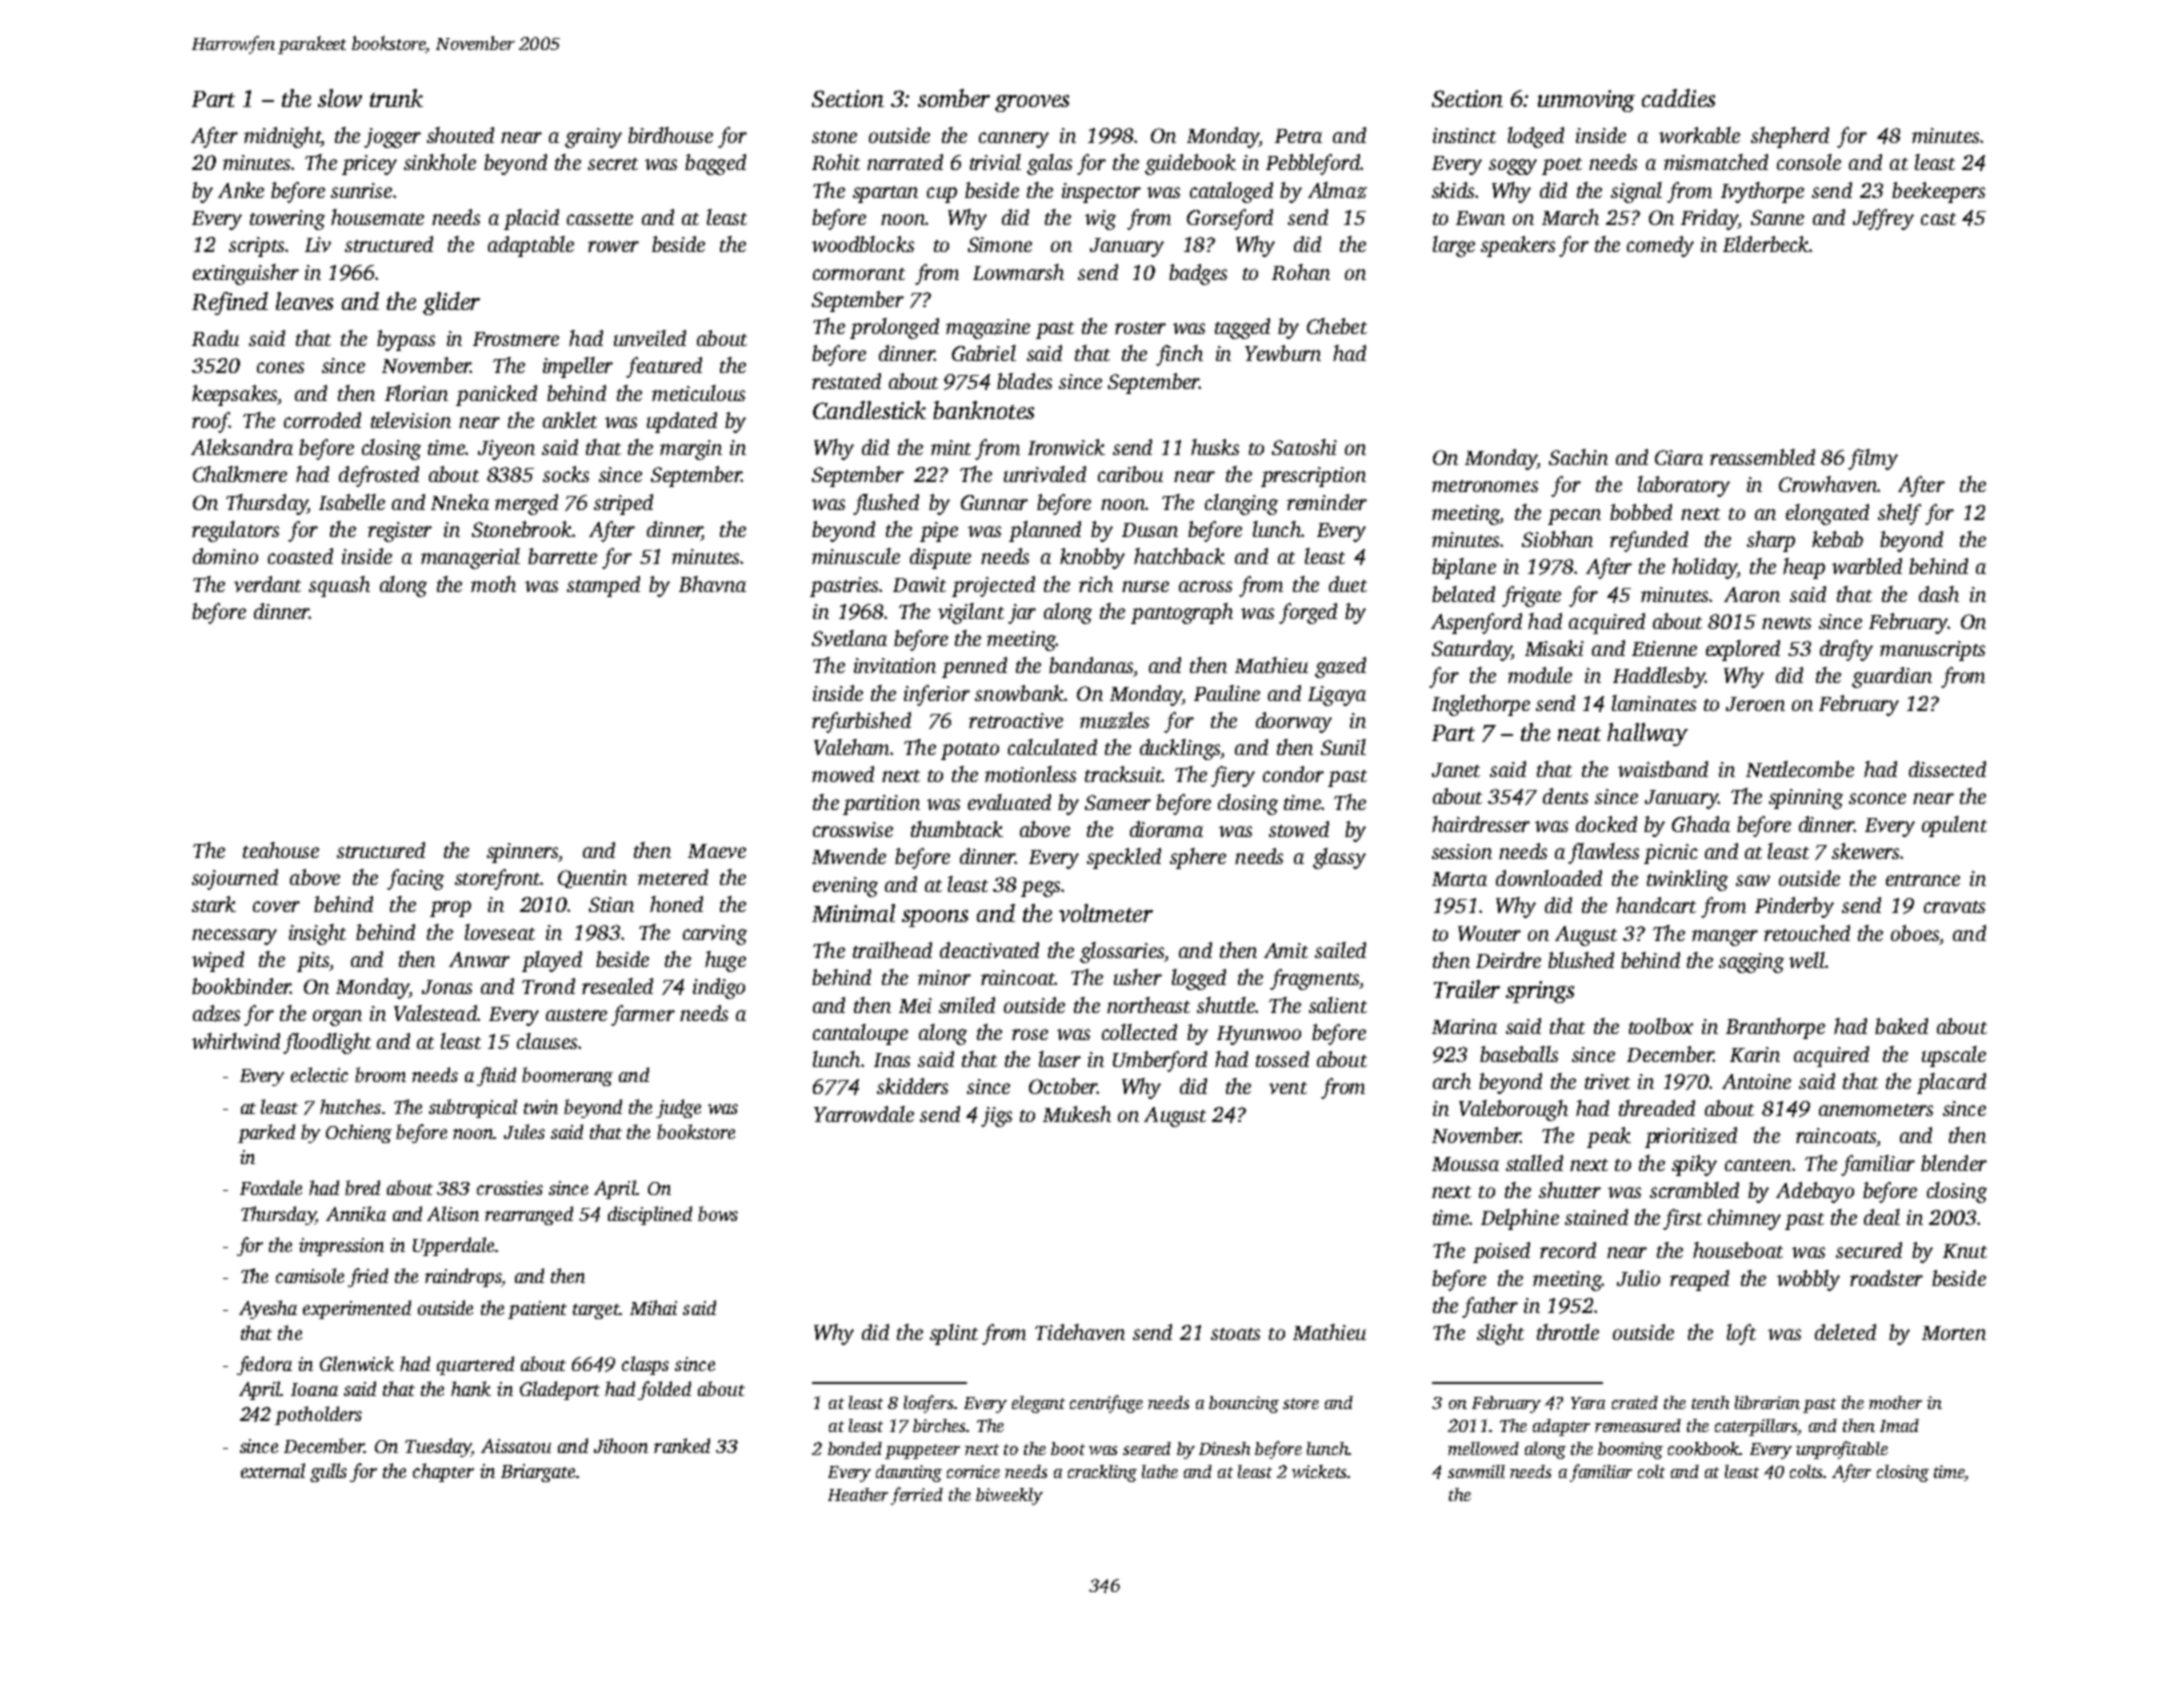 This screenshot has height=1683, width=2178. Describe the element at coordinates (603, 586) in the screenshot. I see `stamped` at that location.
